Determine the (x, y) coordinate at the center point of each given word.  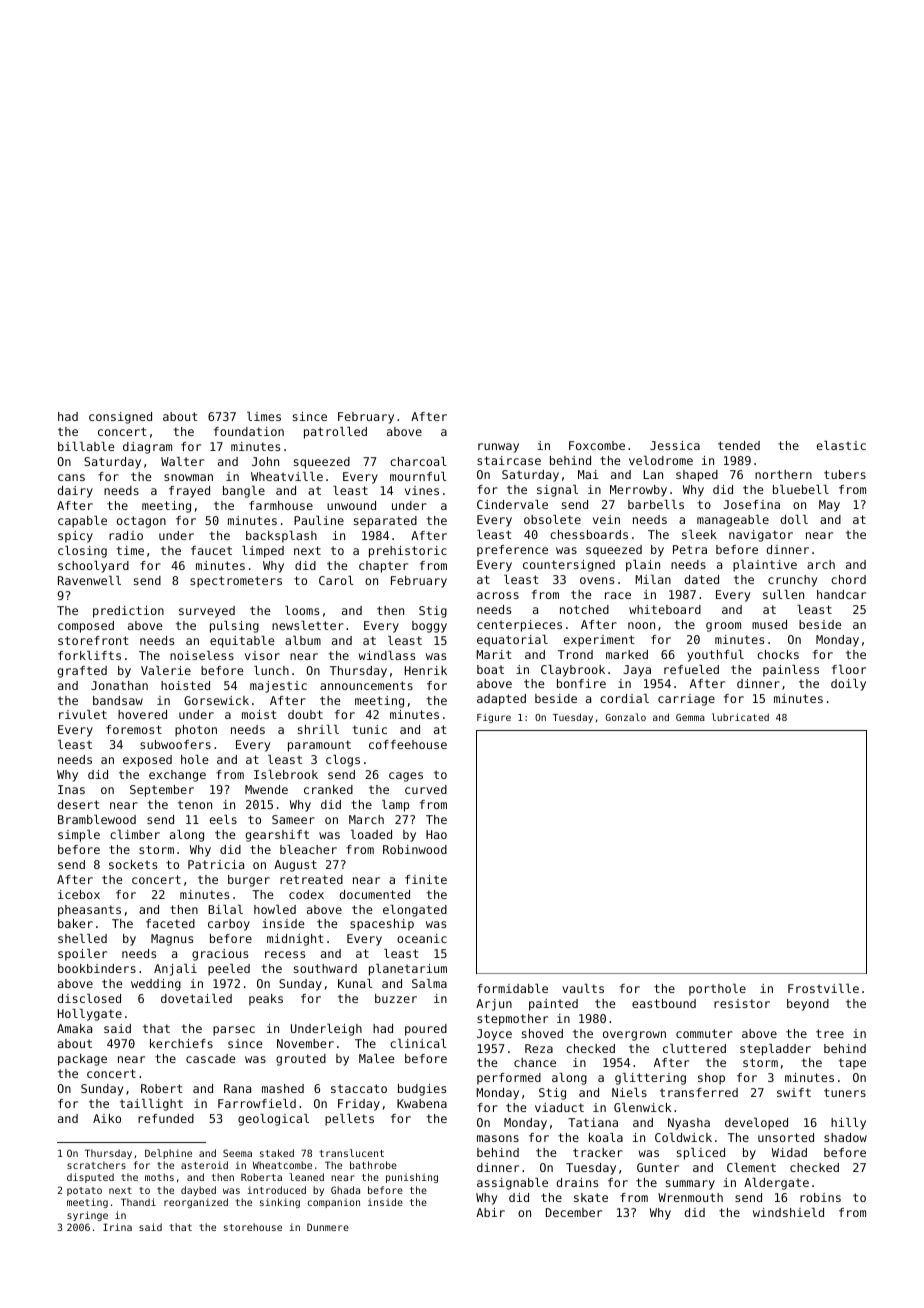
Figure (494, 718)
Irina (117, 1227)
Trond (575, 654)
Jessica (675, 445)
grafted (82, 672)
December (574, 1212)
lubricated (740, 717)
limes (264, 416)
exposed (147, 761)
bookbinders (97, 968)
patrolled (335, 433)
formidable (512, 988)
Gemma (690, 717)
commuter (704, 1033)
